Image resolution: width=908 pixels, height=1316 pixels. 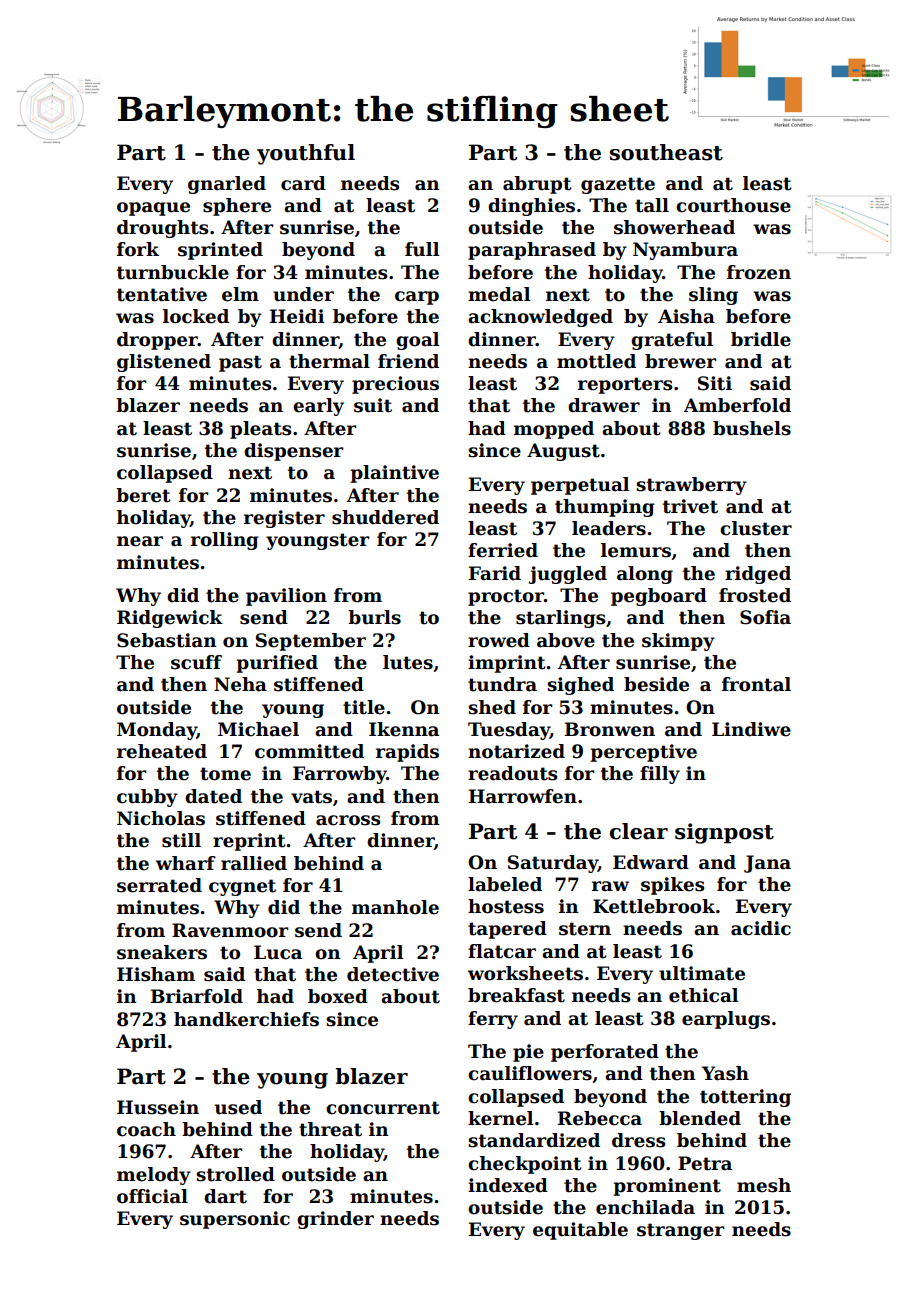 What do you see at coordinates (506, 906) in the document?
I see `hostess` at bounding box center [506, 906].
